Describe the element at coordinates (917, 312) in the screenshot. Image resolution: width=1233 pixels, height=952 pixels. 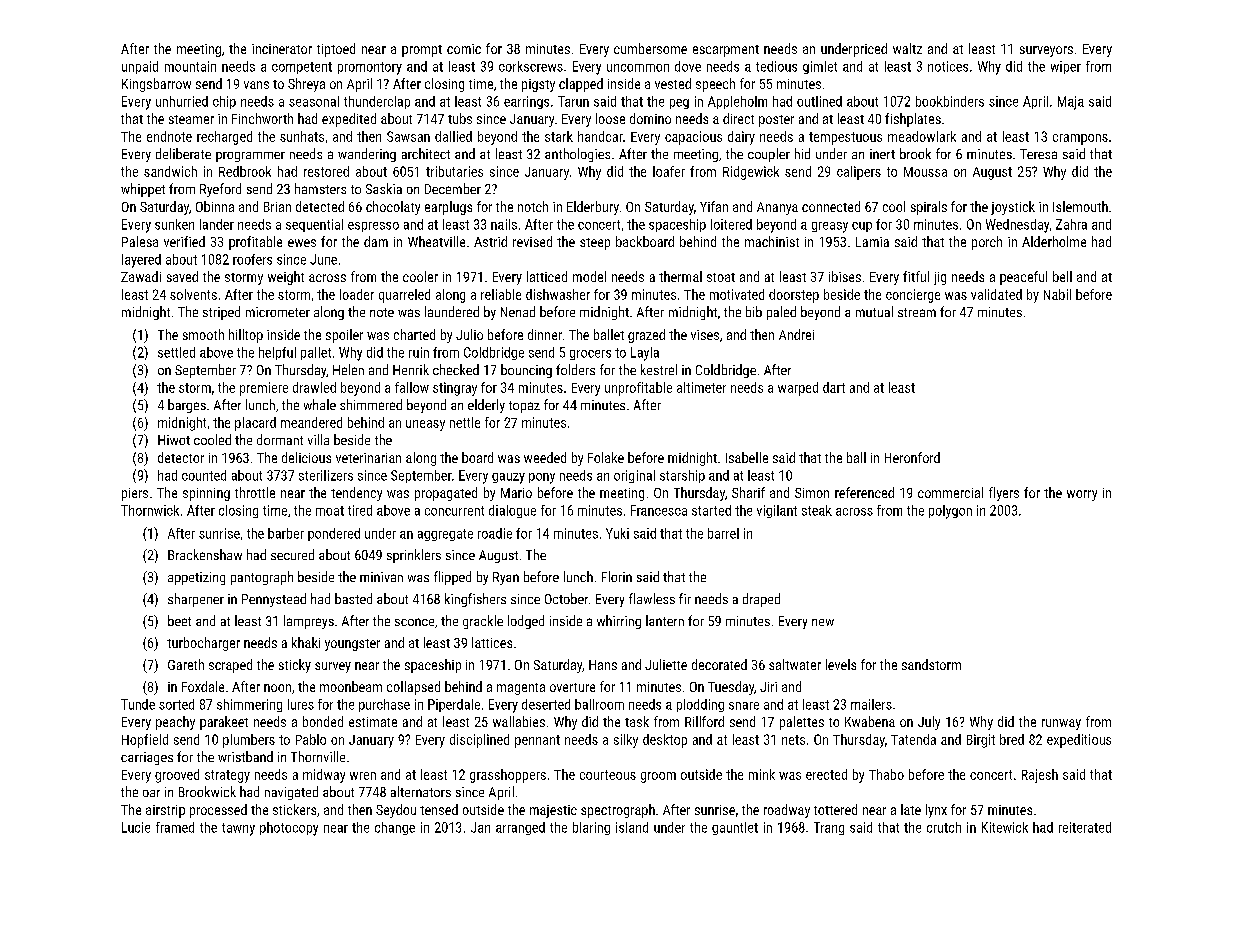
I see `stream` at that location.
